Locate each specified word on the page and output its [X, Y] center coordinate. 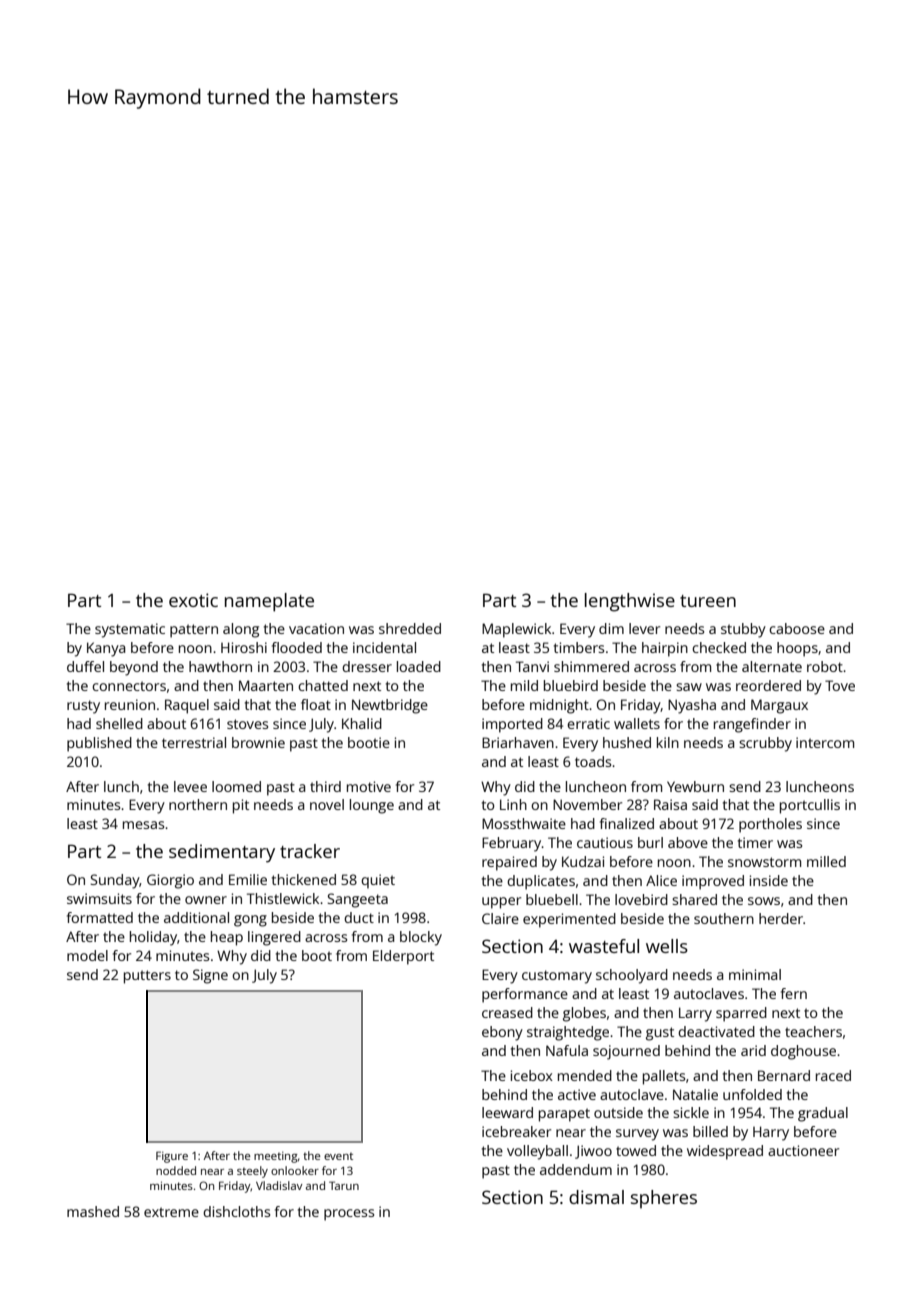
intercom [825, 742]
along [241, 630]
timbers [579, 647]
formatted [100, 917]
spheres [664, 1199]
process [349, 1215]
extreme [171, 1212]
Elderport [403, 957]
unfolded [752, 1094]
